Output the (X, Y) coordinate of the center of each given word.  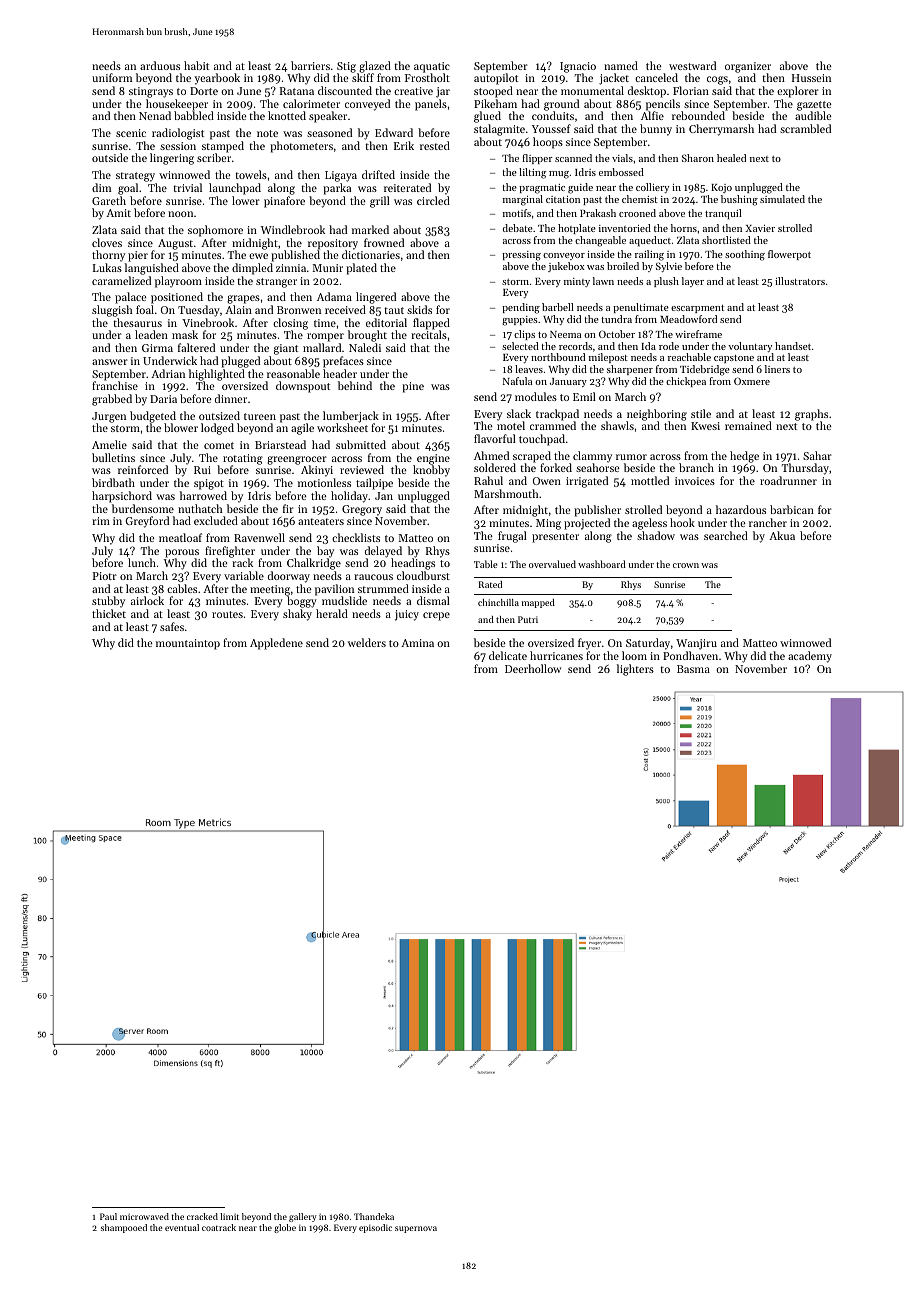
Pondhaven (690, 655)
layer (693, 282)
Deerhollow (533, 668)
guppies (520, 321)
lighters (635, 670)
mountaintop (188, 644)
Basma (693, 669)
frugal (512, 537)
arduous (160, 65)
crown (686, 565)
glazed (375, 67)
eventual (182, 1227)
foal (145, 309)
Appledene (276, 644)
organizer (748, 67)
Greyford (147, 522)
